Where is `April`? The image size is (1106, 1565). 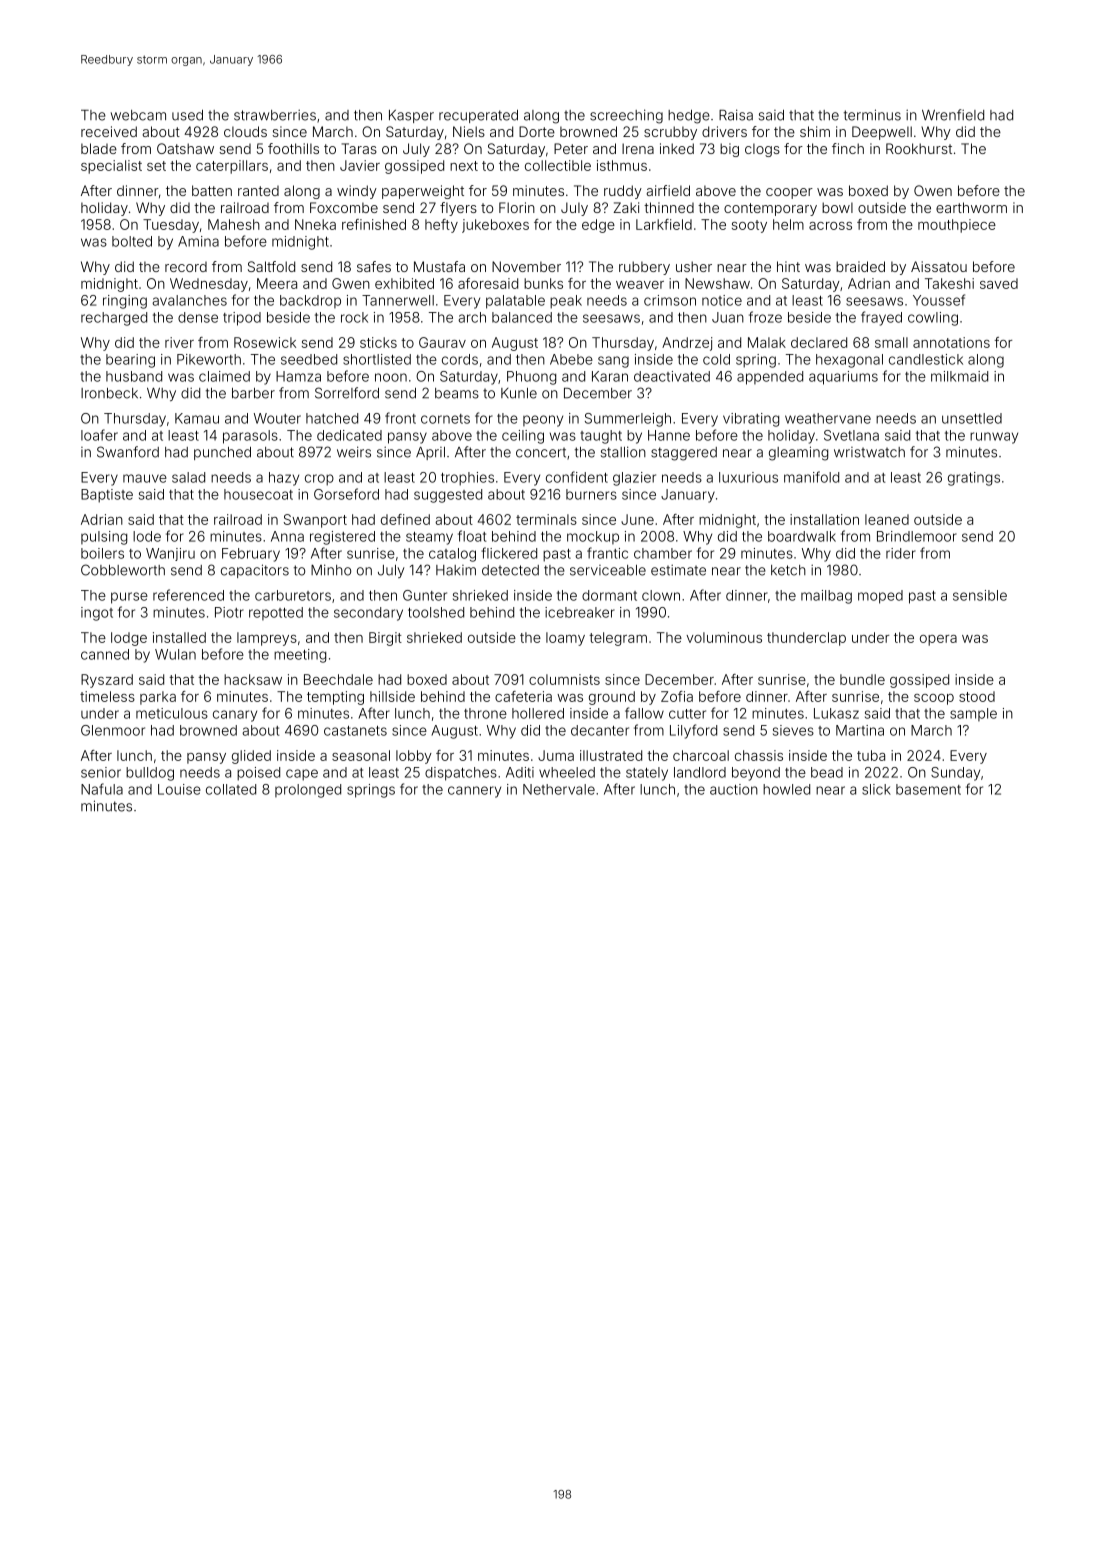 April is located at coordinates (430, 453).
